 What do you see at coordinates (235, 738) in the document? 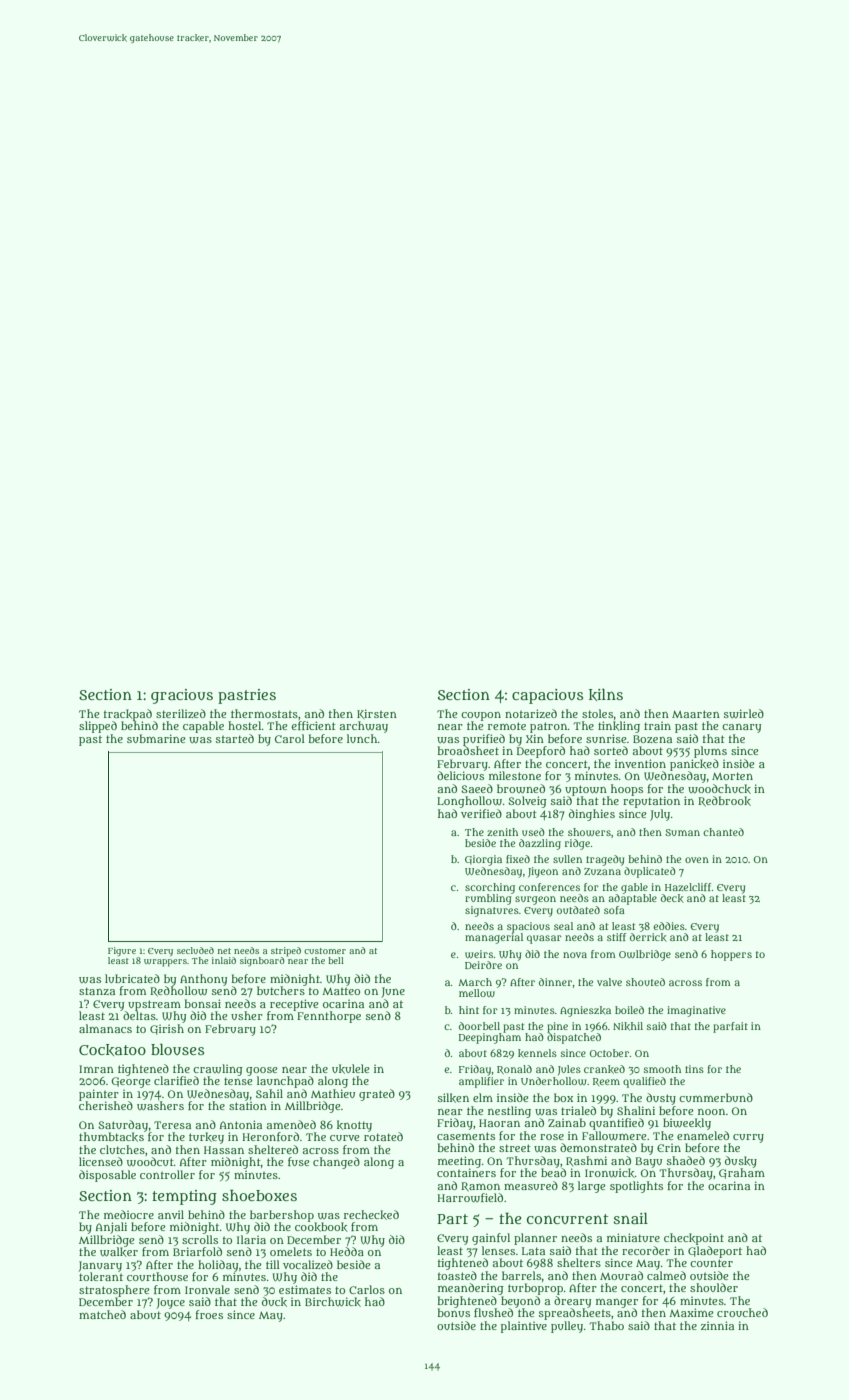
I see `started` at bounding box center [235, 738].
